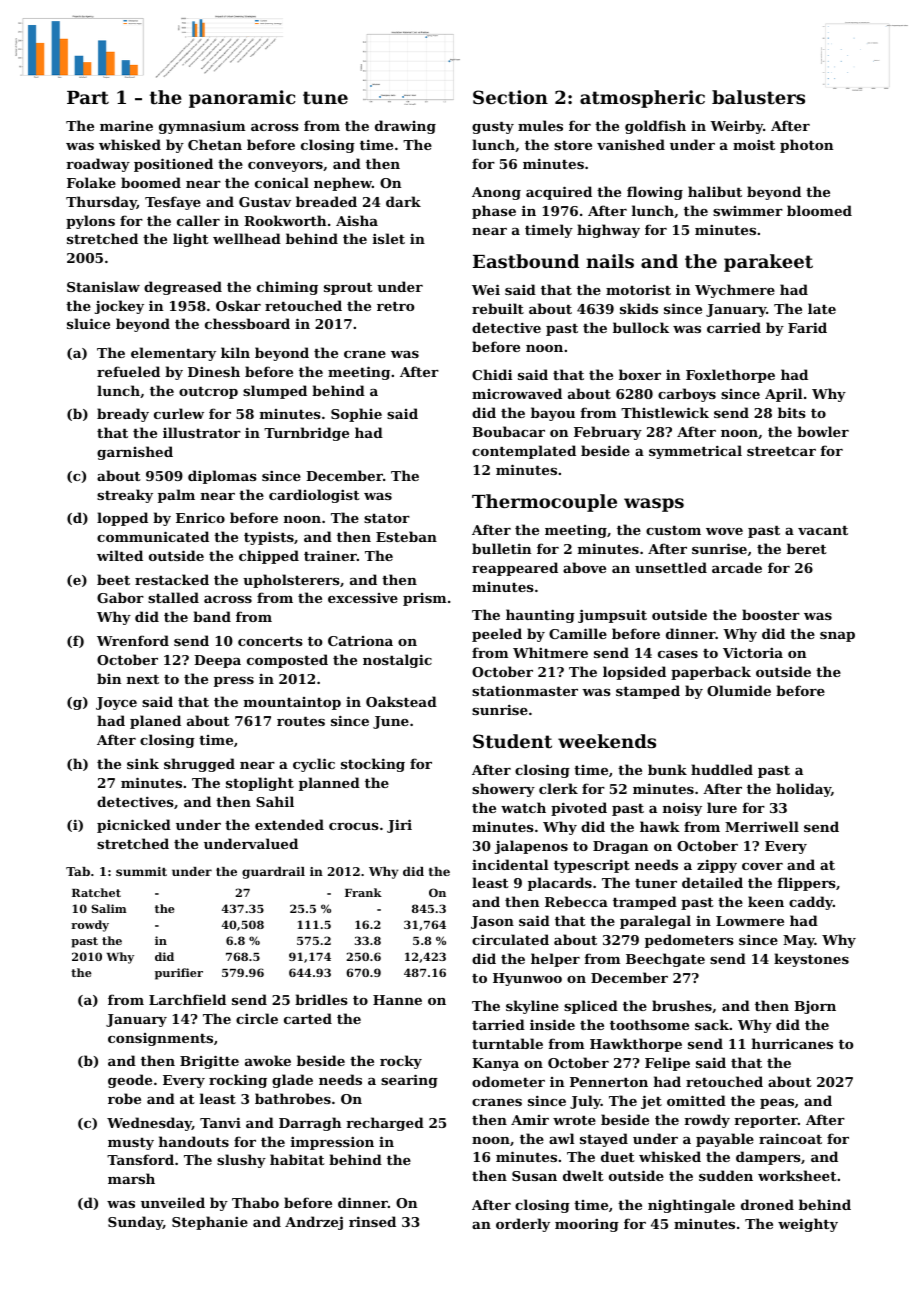  What do you see at coordinates (242, 99) in the document?
I see `panoramic` at bounding box center [242, 99].
